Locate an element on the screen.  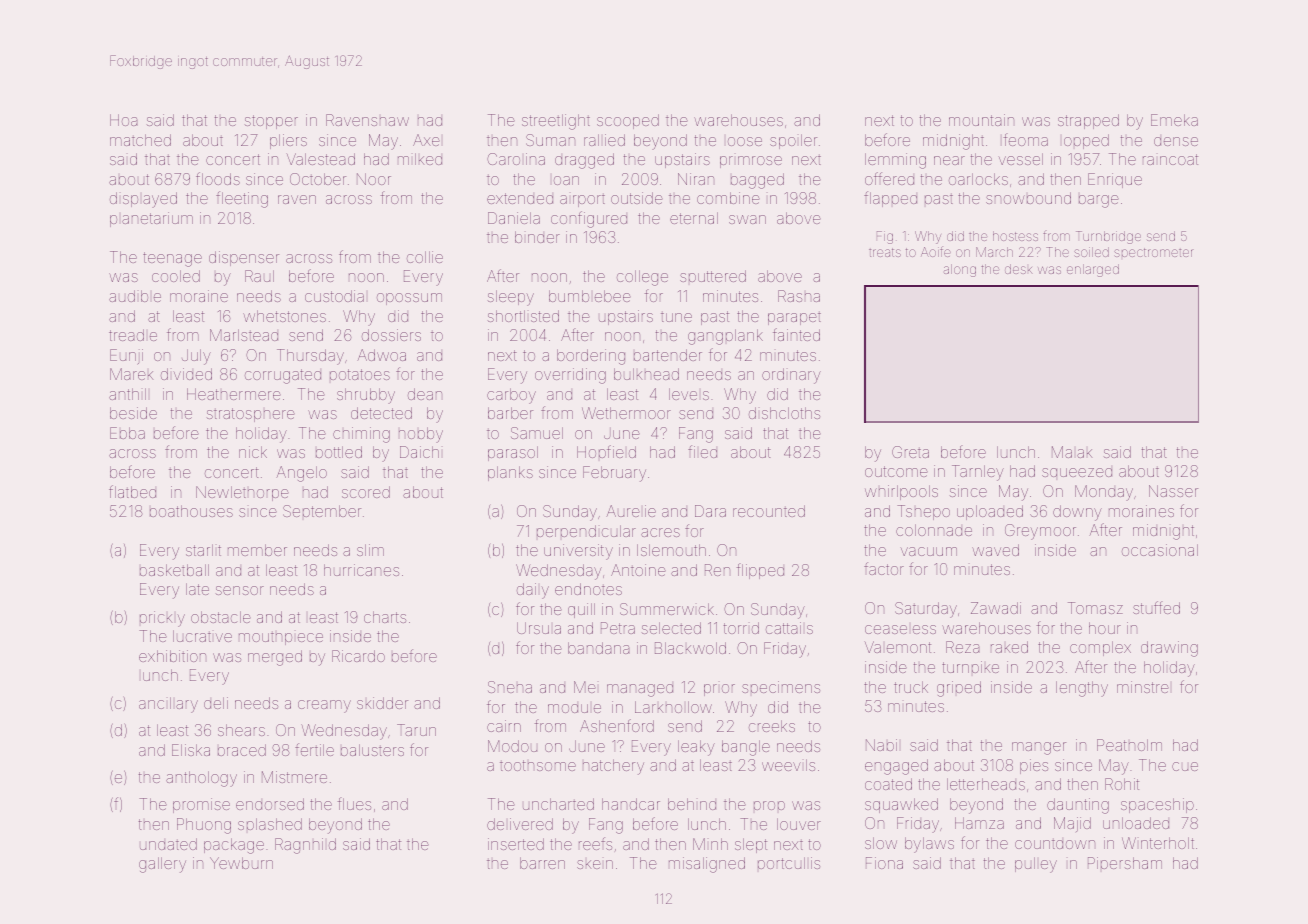
primrose is located at coordinates (751, 162).
